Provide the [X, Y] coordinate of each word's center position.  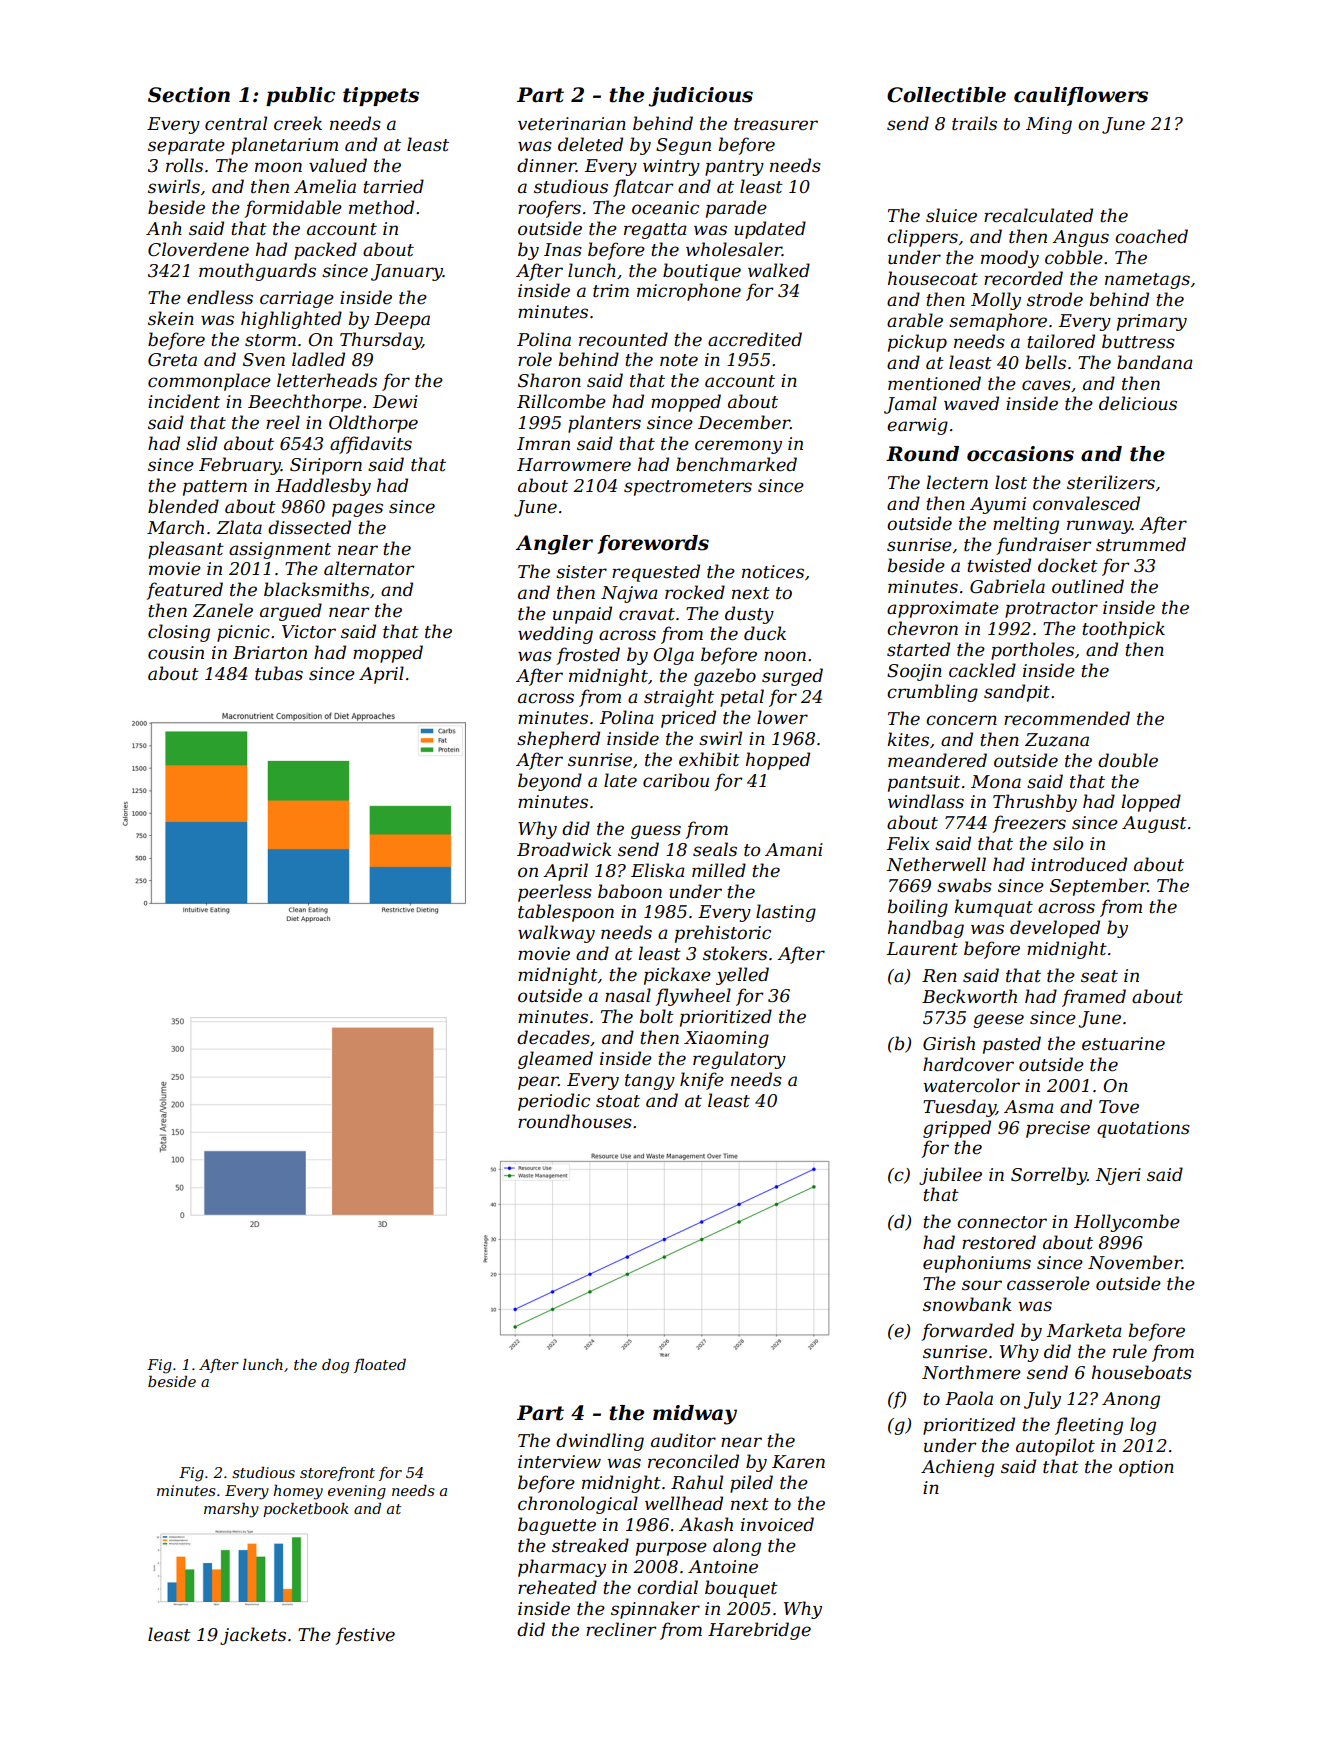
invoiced [777, 1524]
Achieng [957, 1468]
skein [171, 318]
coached [1151, 236]
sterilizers [1111, 482]
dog [335, 1366]
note [679, 360]
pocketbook [306, 1510]
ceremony [738, 447]
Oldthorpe [373, 424]
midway [695, 1415]
